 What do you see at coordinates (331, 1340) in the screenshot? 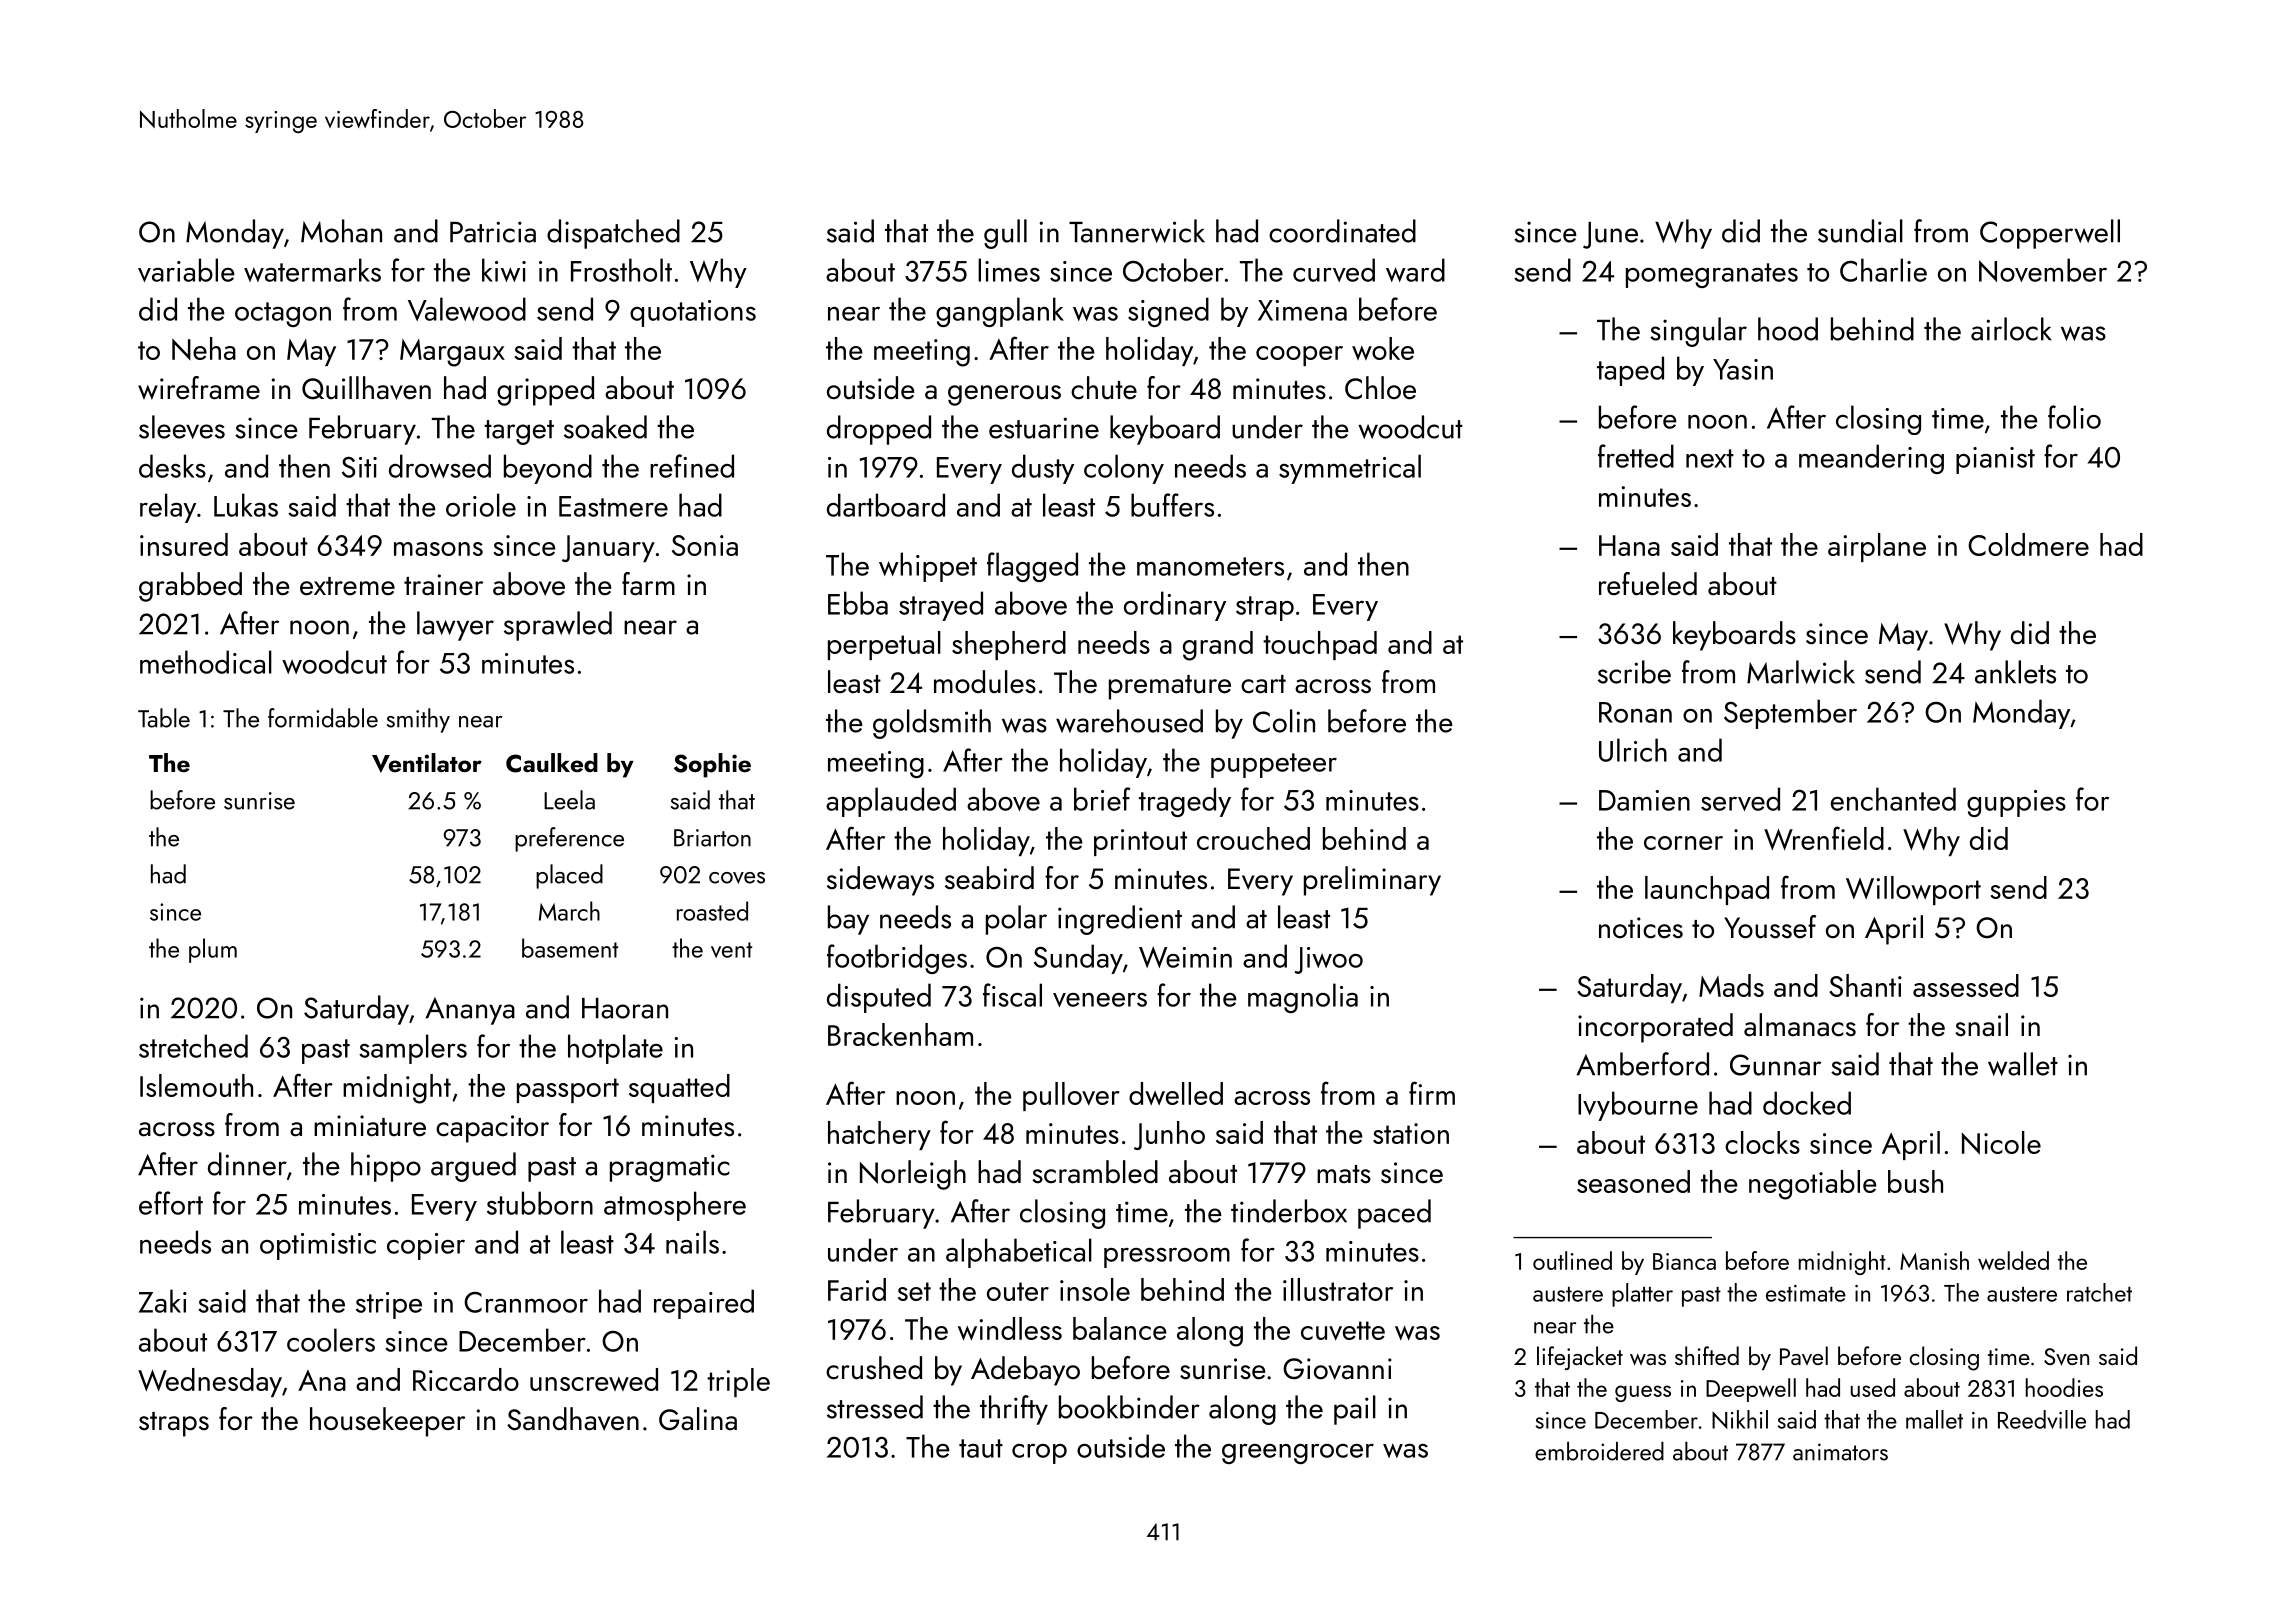
I see `coolers` at bounding box center [331, 1340].
